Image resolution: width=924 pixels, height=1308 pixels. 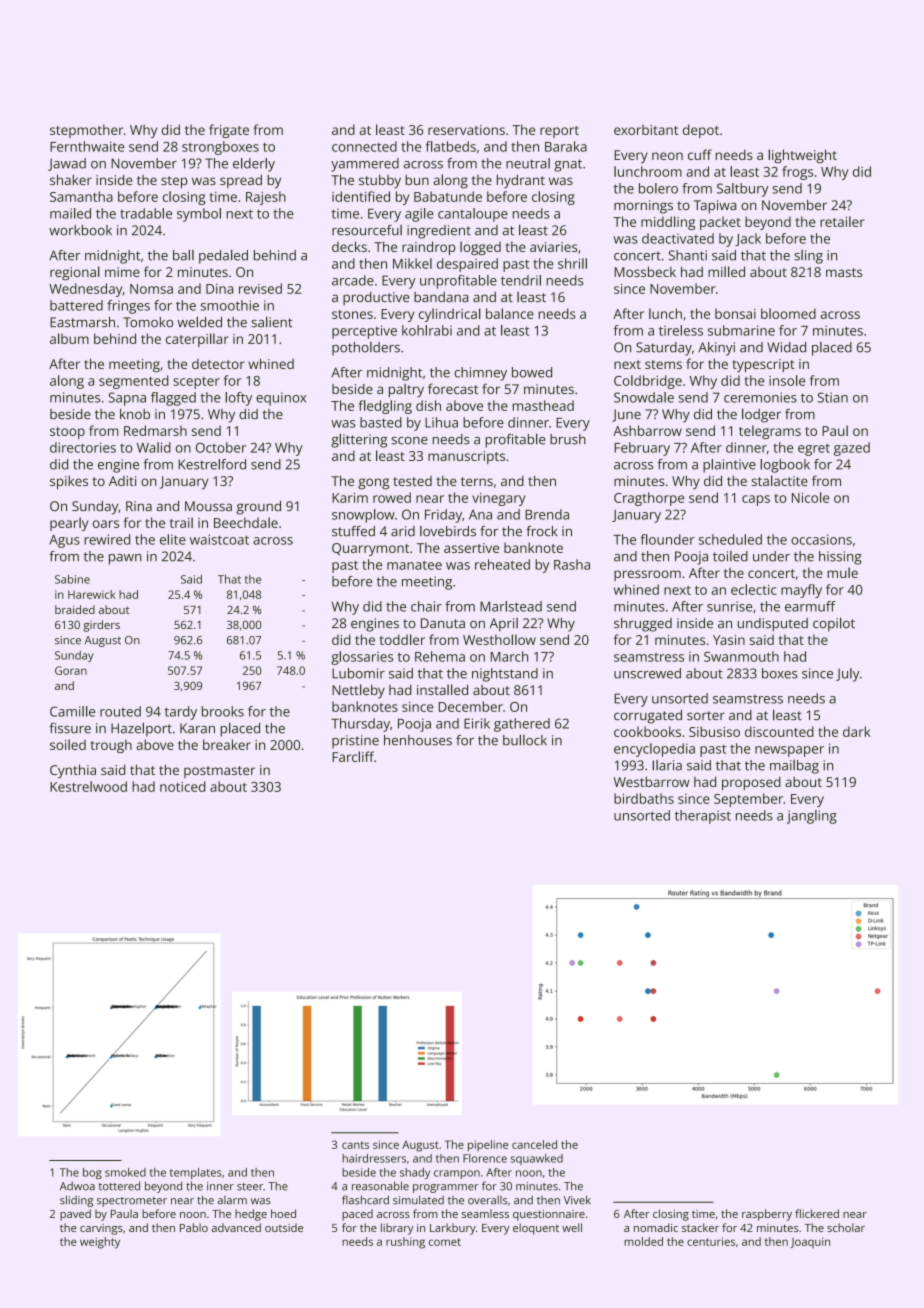 What do you see at coordinates (92, 1173) in the screenshot?
I see `bog` at bounding box center [92, 1173].
